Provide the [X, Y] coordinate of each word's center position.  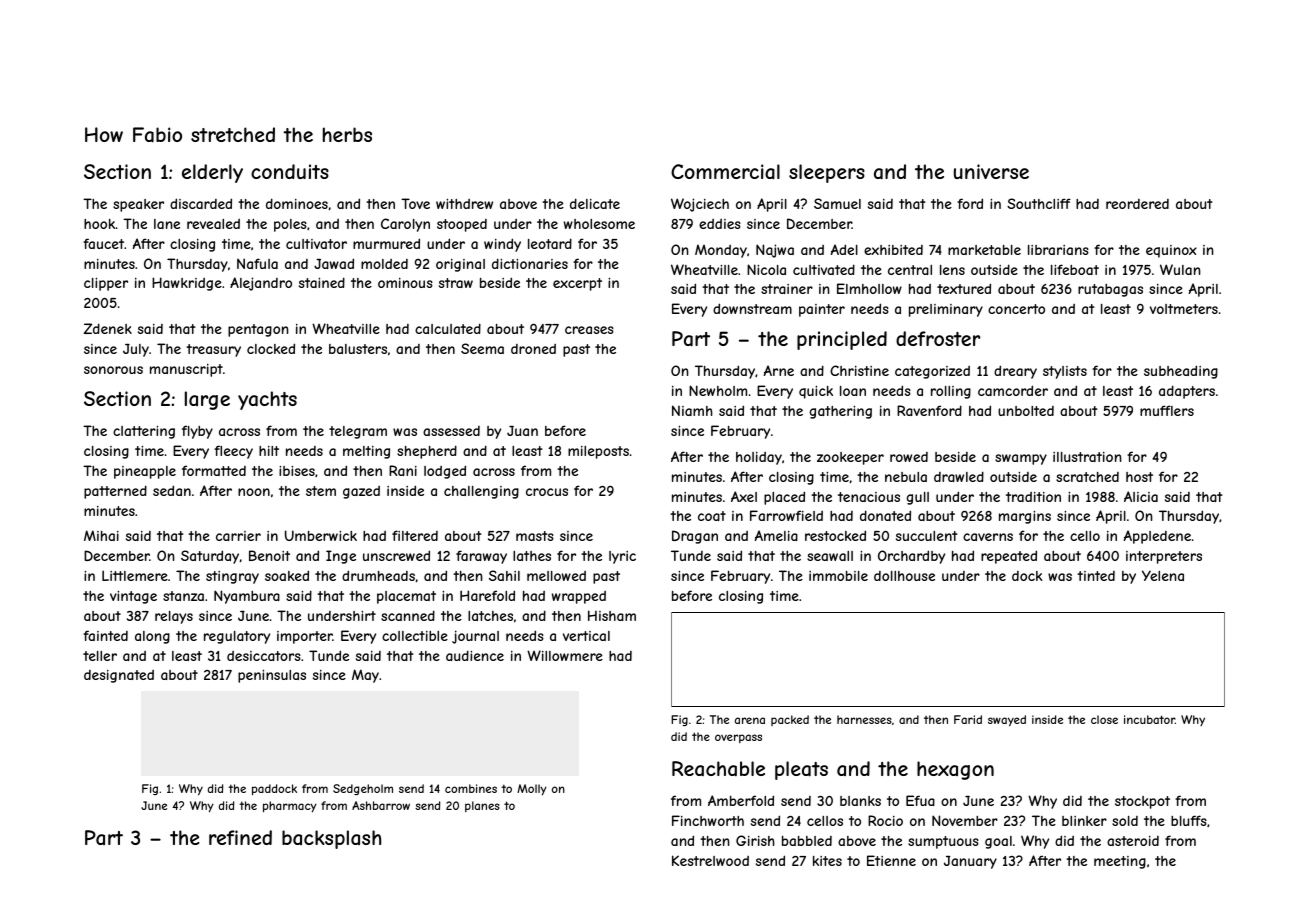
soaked [287, 575]
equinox [1171, 251]
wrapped [579, 597]
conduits [290, 171]
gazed [361, 492]
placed [784, 498]
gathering [840, 412]
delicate [595, 203]
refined [240, 837]
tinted [1096, 576]
